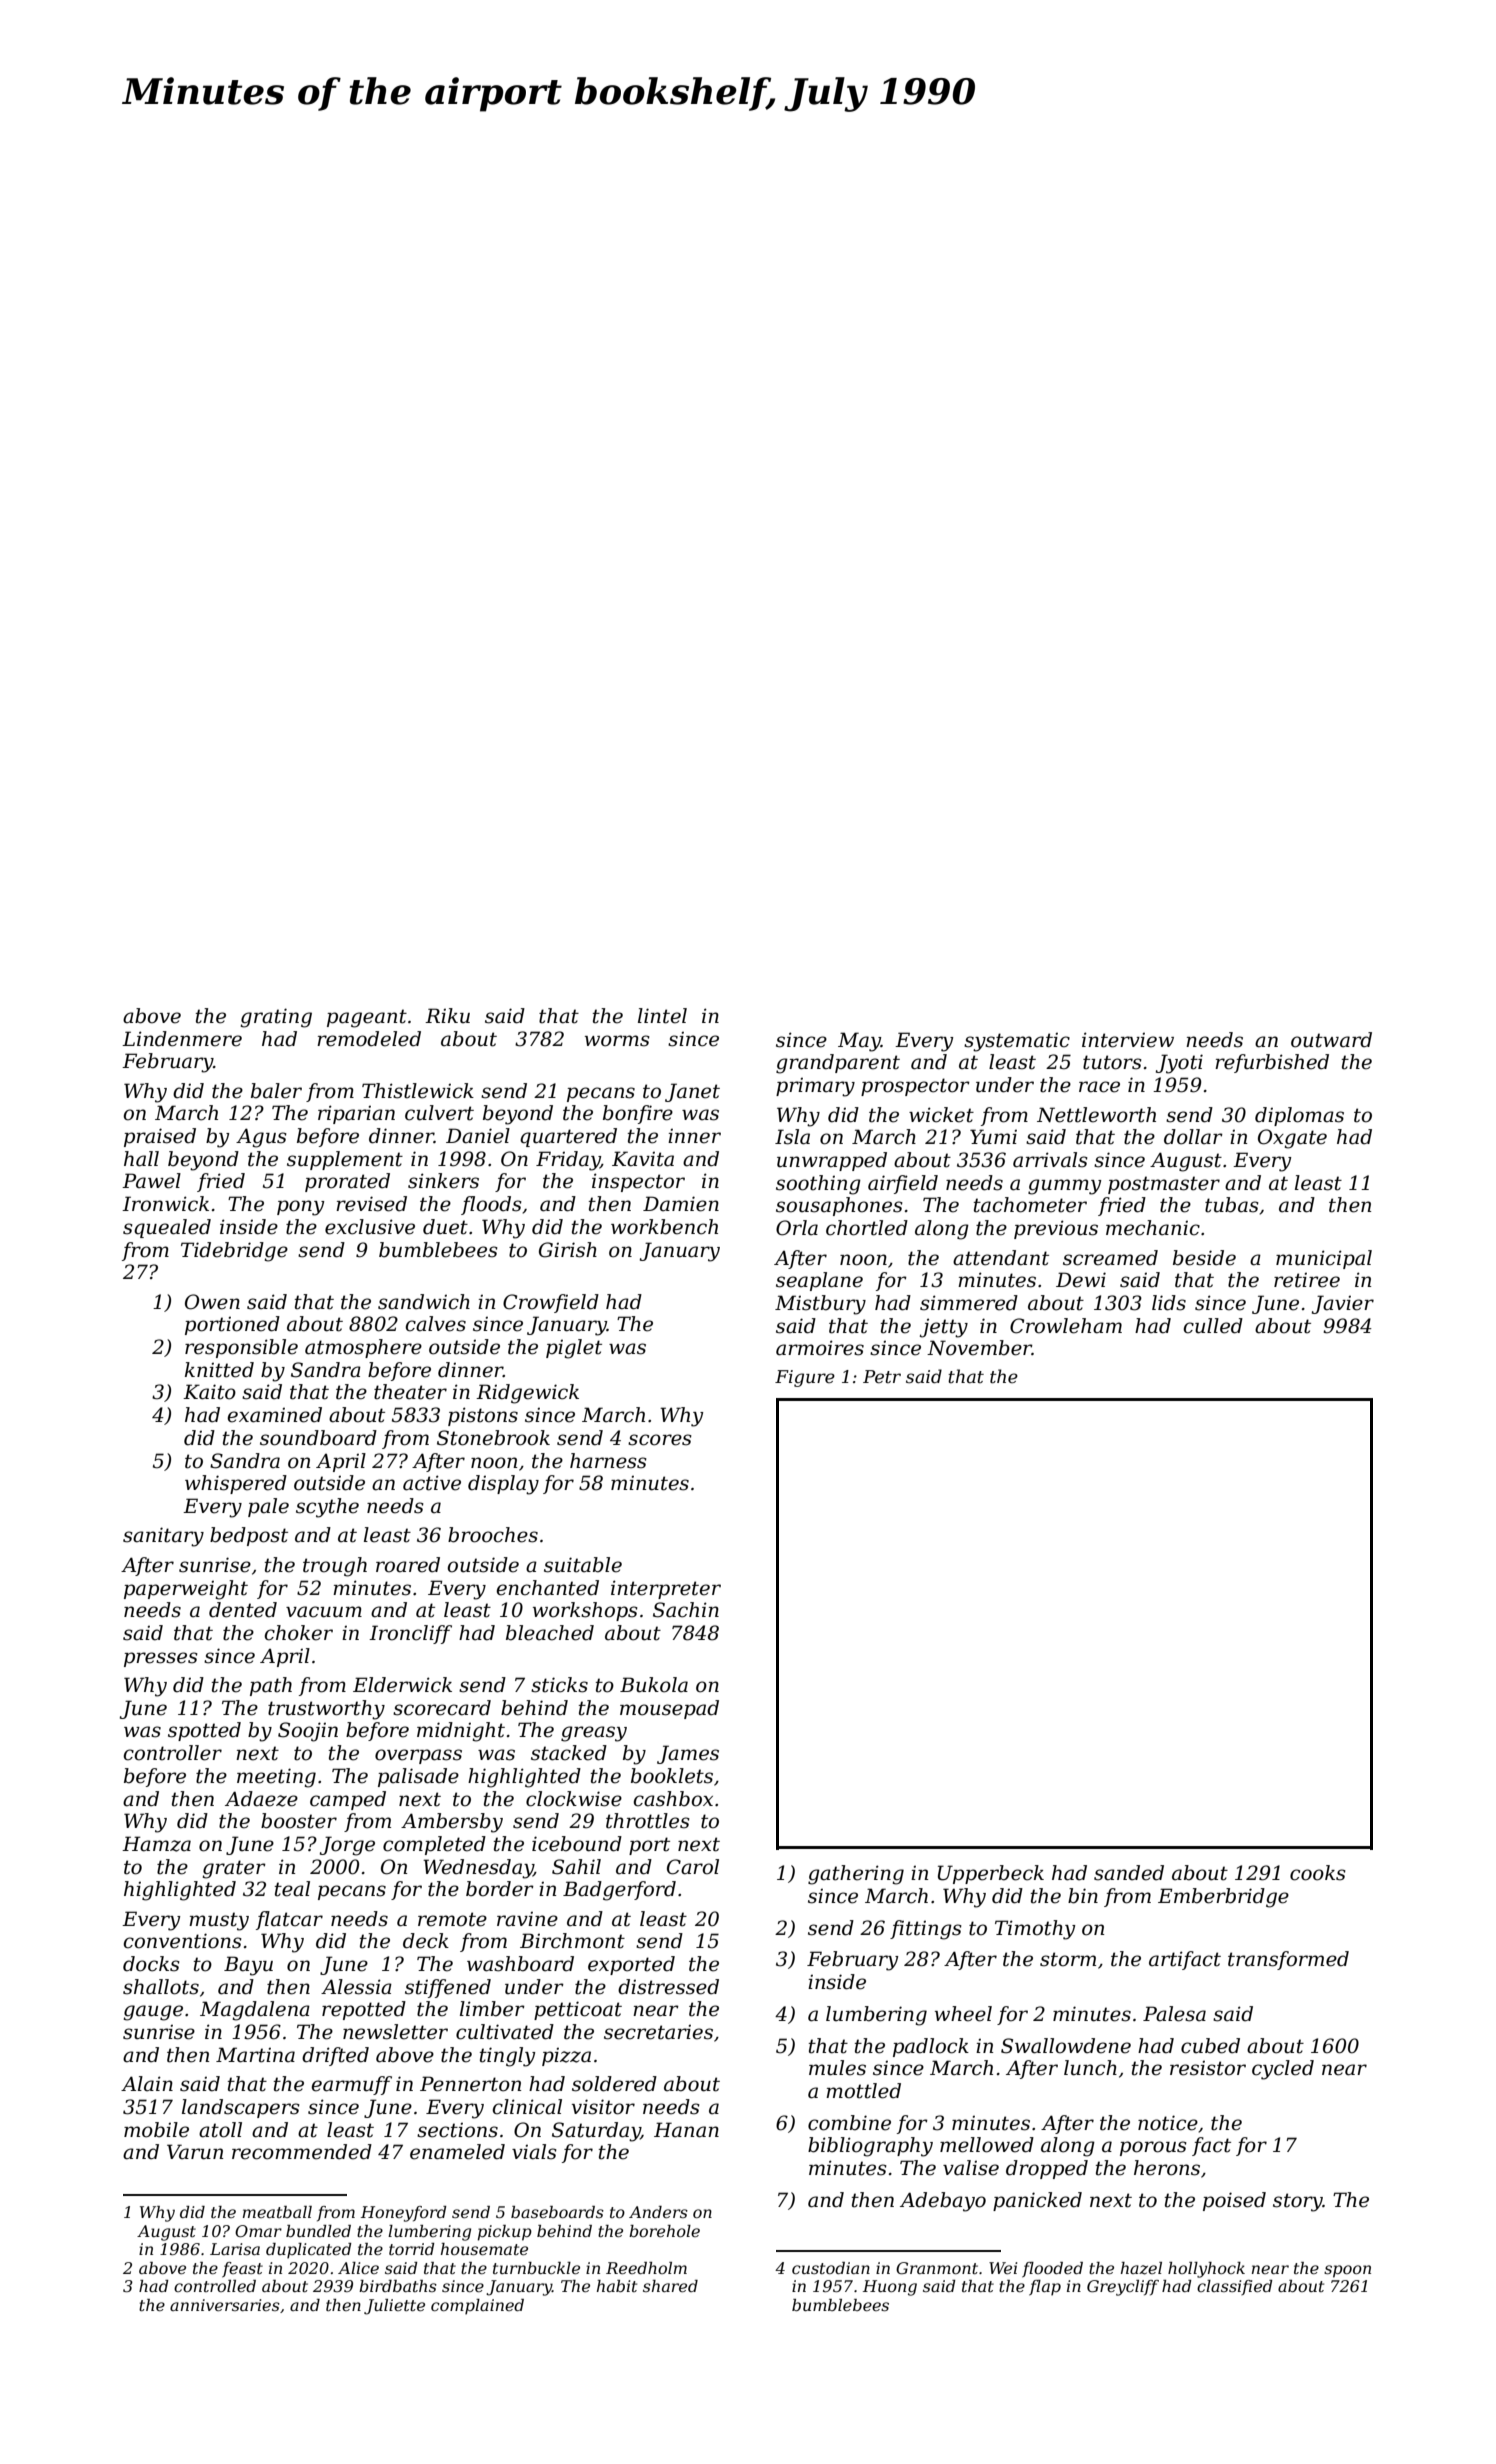 Image resolution: width=1496 pixels, height=2464 pixels. What do you see at coordinates (686, 1610) in the screenshot?
I see `Sachin` at bounding box center [686, 1610].
